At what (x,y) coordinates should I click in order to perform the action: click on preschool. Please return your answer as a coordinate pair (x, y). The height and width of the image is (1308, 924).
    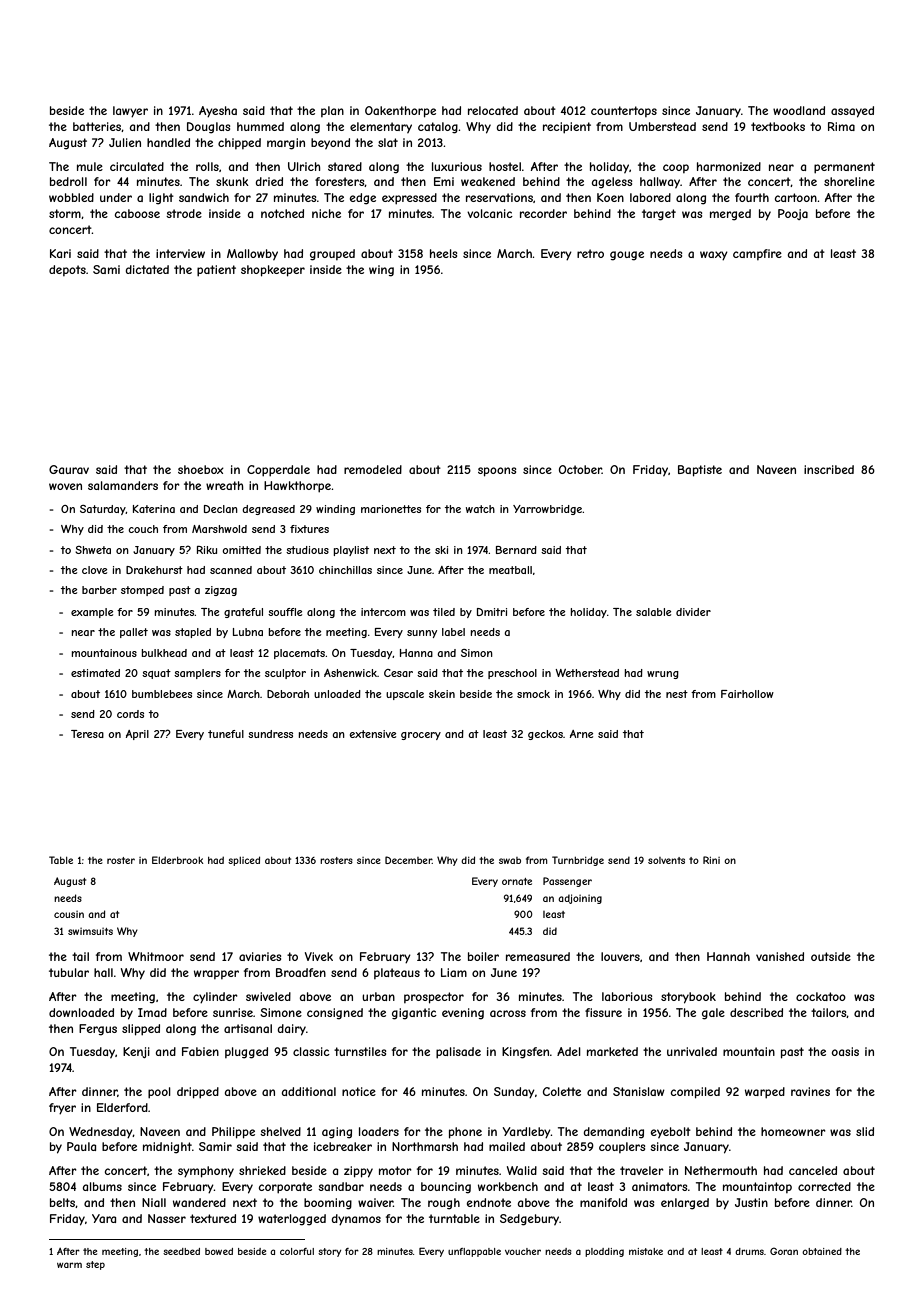
    Looking at the image, I should click on (512, 674).
